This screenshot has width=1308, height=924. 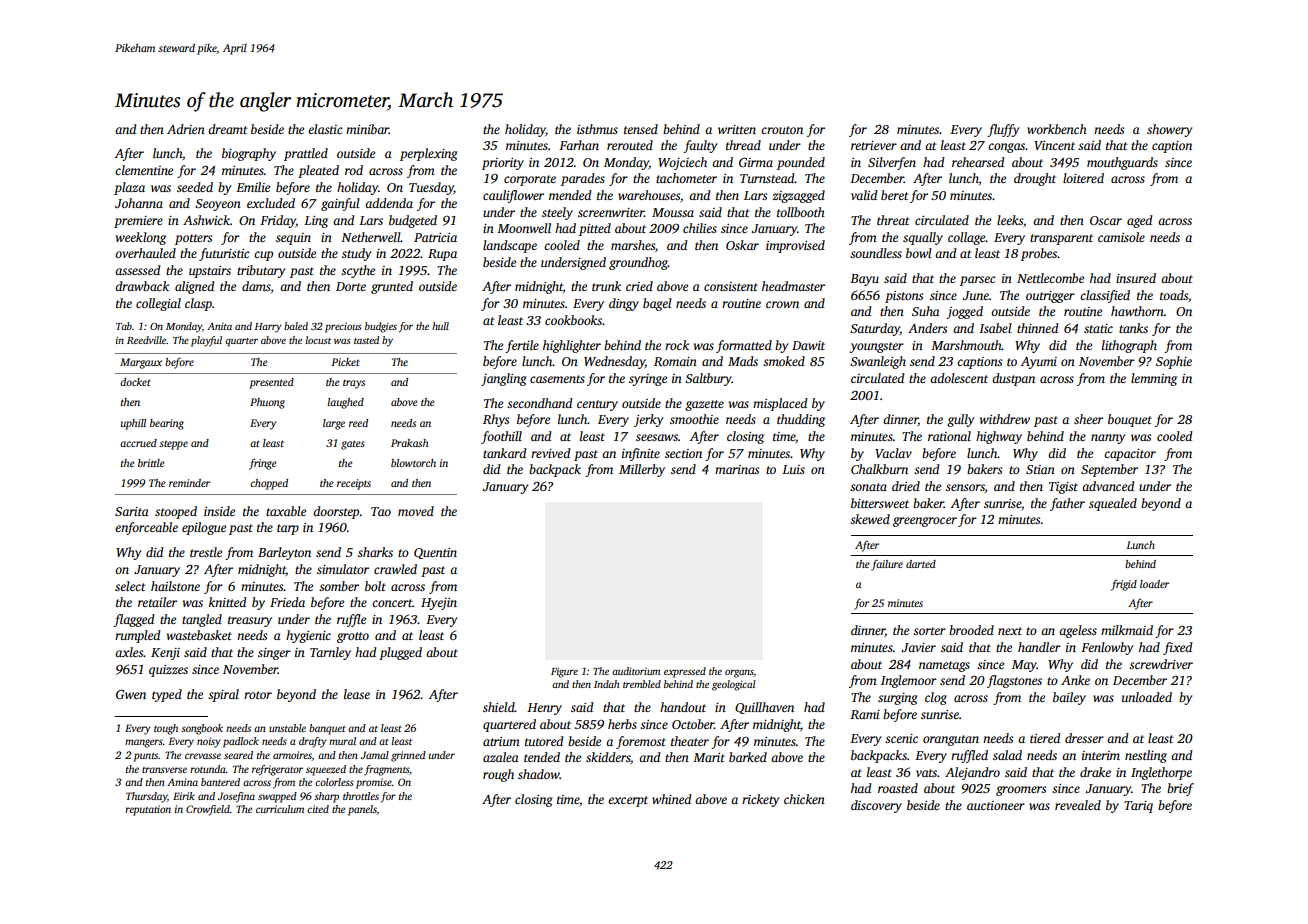 I want to click on section, so click(x=683, y=453).
